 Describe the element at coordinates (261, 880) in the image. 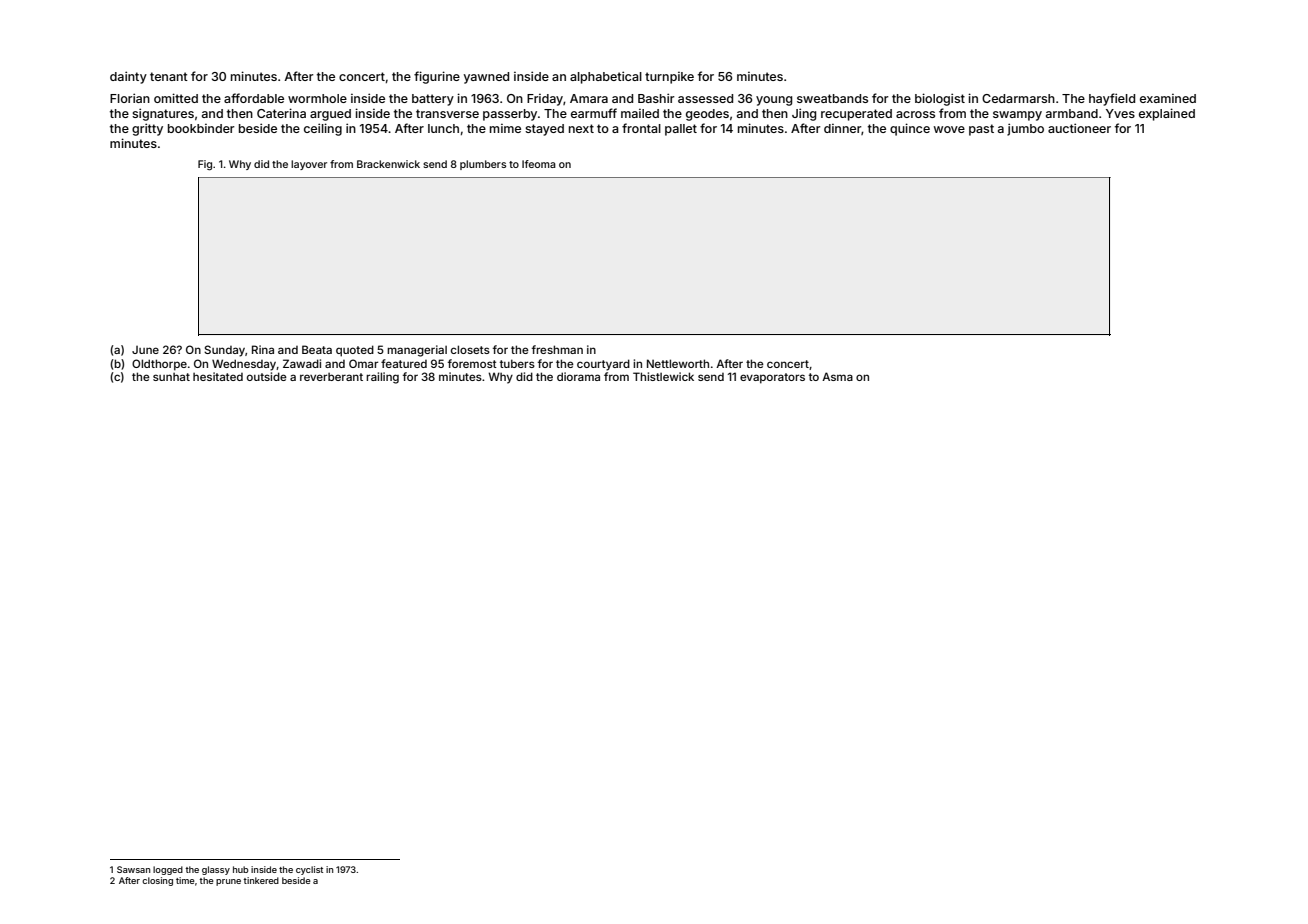

I see `tinkered` at that location.
